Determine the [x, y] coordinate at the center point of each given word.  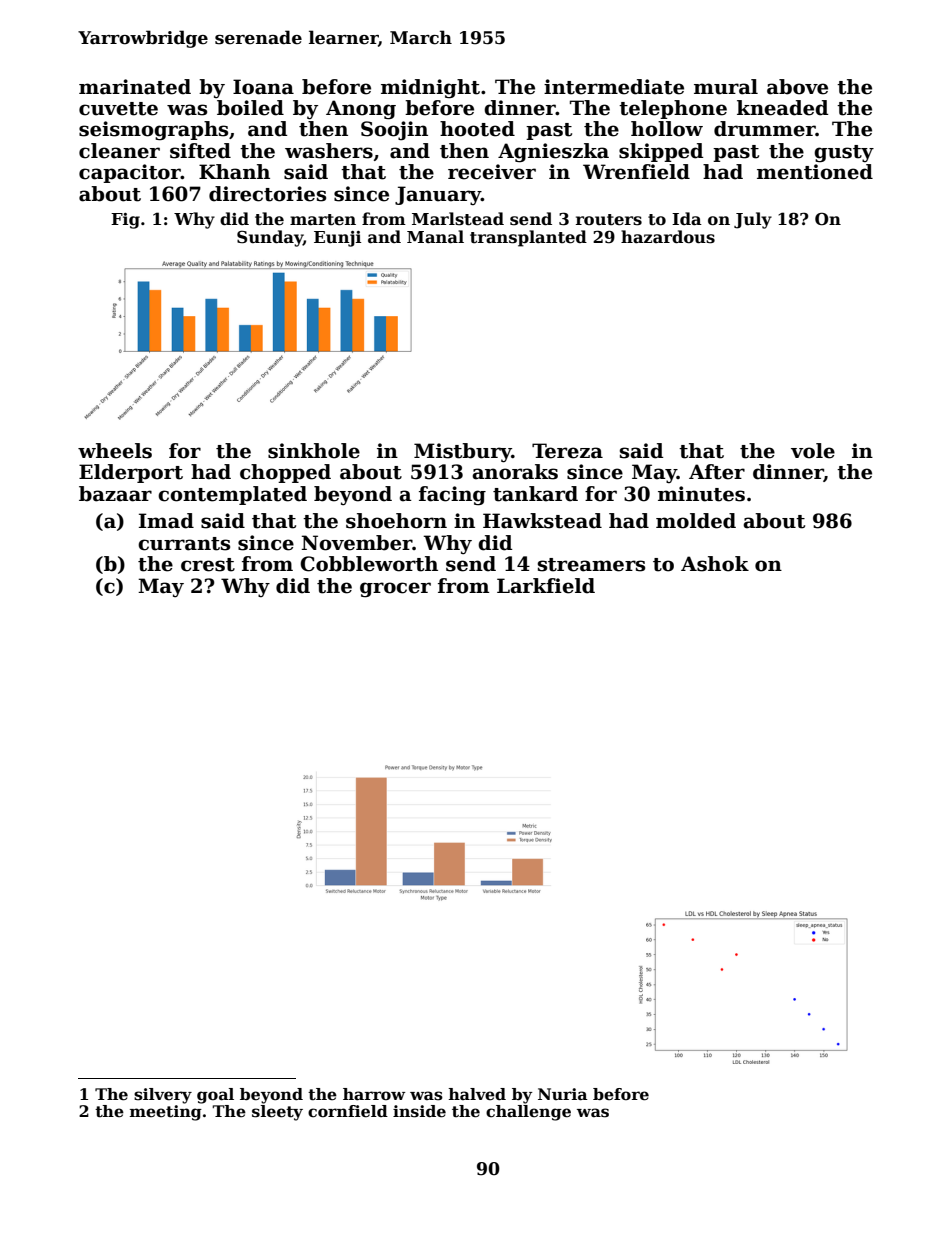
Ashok [715, 564]
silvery [163, 1096]
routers [609, 220]
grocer [395, 590]
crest [208, 565]
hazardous [668, 237]
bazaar [115, 494]
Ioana [263, 87]
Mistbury [463, 453]
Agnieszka [553, 153]
